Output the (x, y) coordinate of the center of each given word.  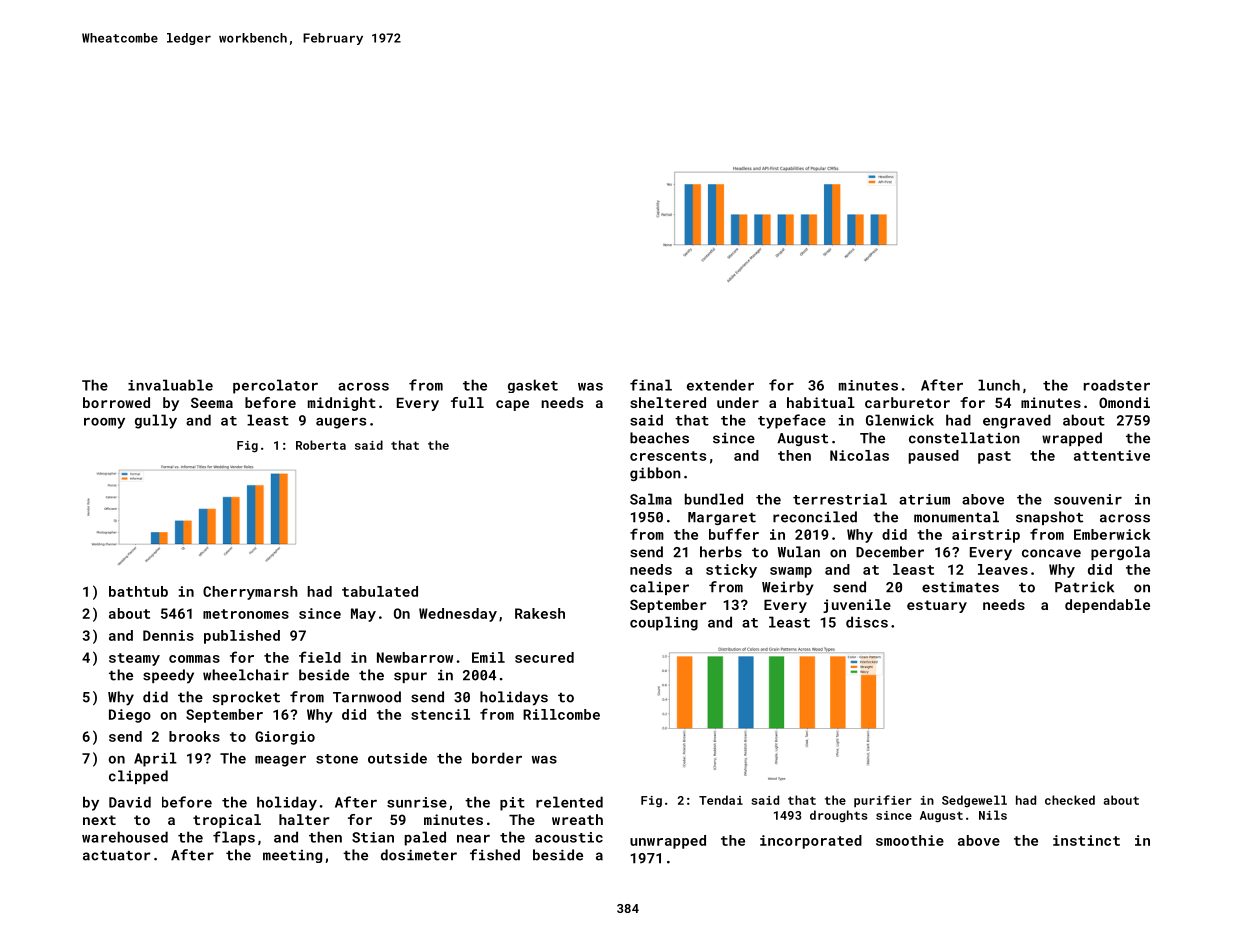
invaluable (170, 385)
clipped (138, 777)
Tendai (721, 800)
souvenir (1088, 499)
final (651, 385)
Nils (993, 815)
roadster (1117, 385)
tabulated (380, 591)
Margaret (722, 518)
